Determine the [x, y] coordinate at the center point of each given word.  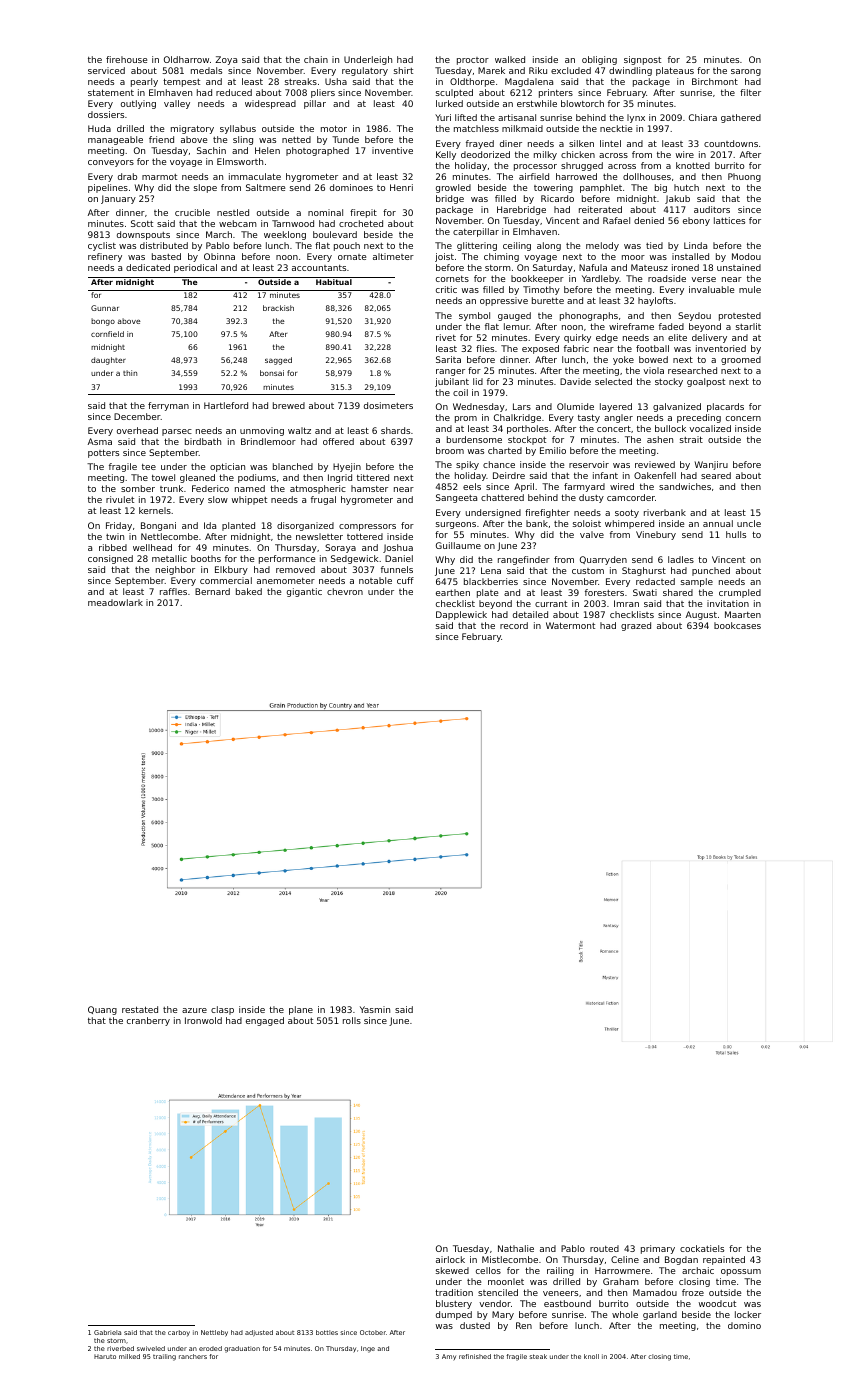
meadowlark [115, 602]
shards [395, 430]
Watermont [570, 625]
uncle [749, 523]
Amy [449, 1357]
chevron [345, 591]
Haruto [105, 1356]
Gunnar [105, 308]
